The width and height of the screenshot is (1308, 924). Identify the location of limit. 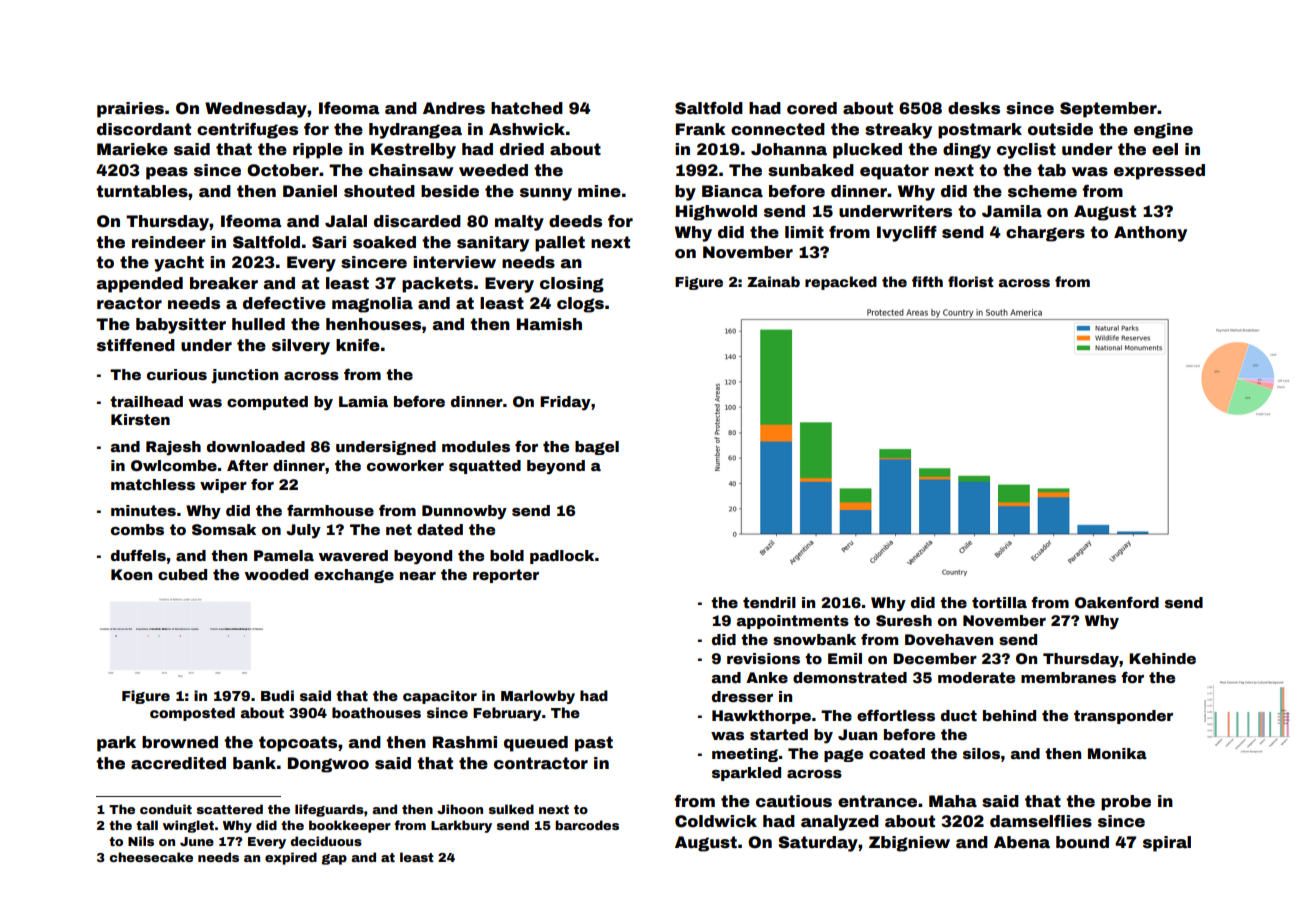
(804, 232).
